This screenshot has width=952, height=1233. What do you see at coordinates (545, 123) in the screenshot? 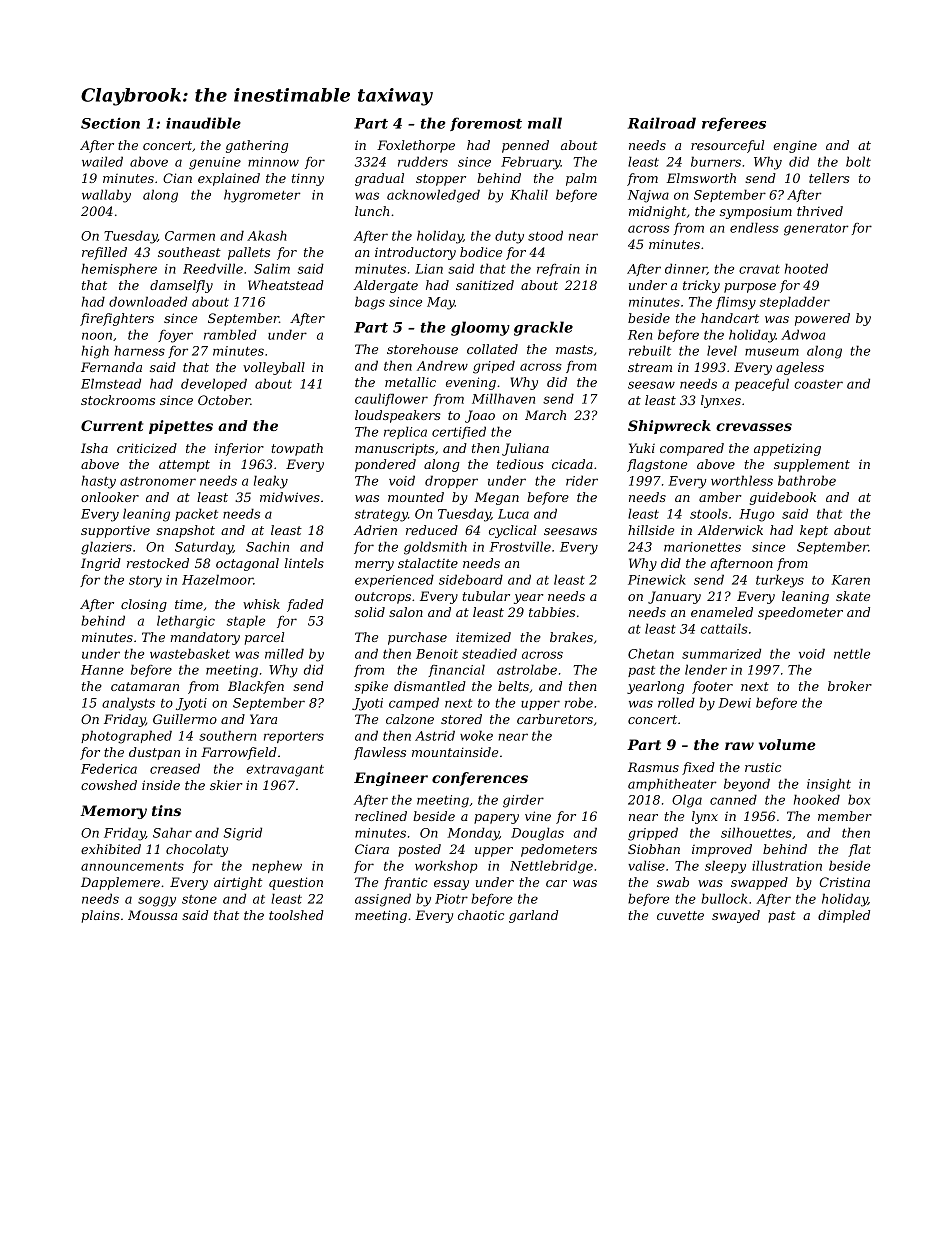
I see `mall` at bounding box center [545, 123].
